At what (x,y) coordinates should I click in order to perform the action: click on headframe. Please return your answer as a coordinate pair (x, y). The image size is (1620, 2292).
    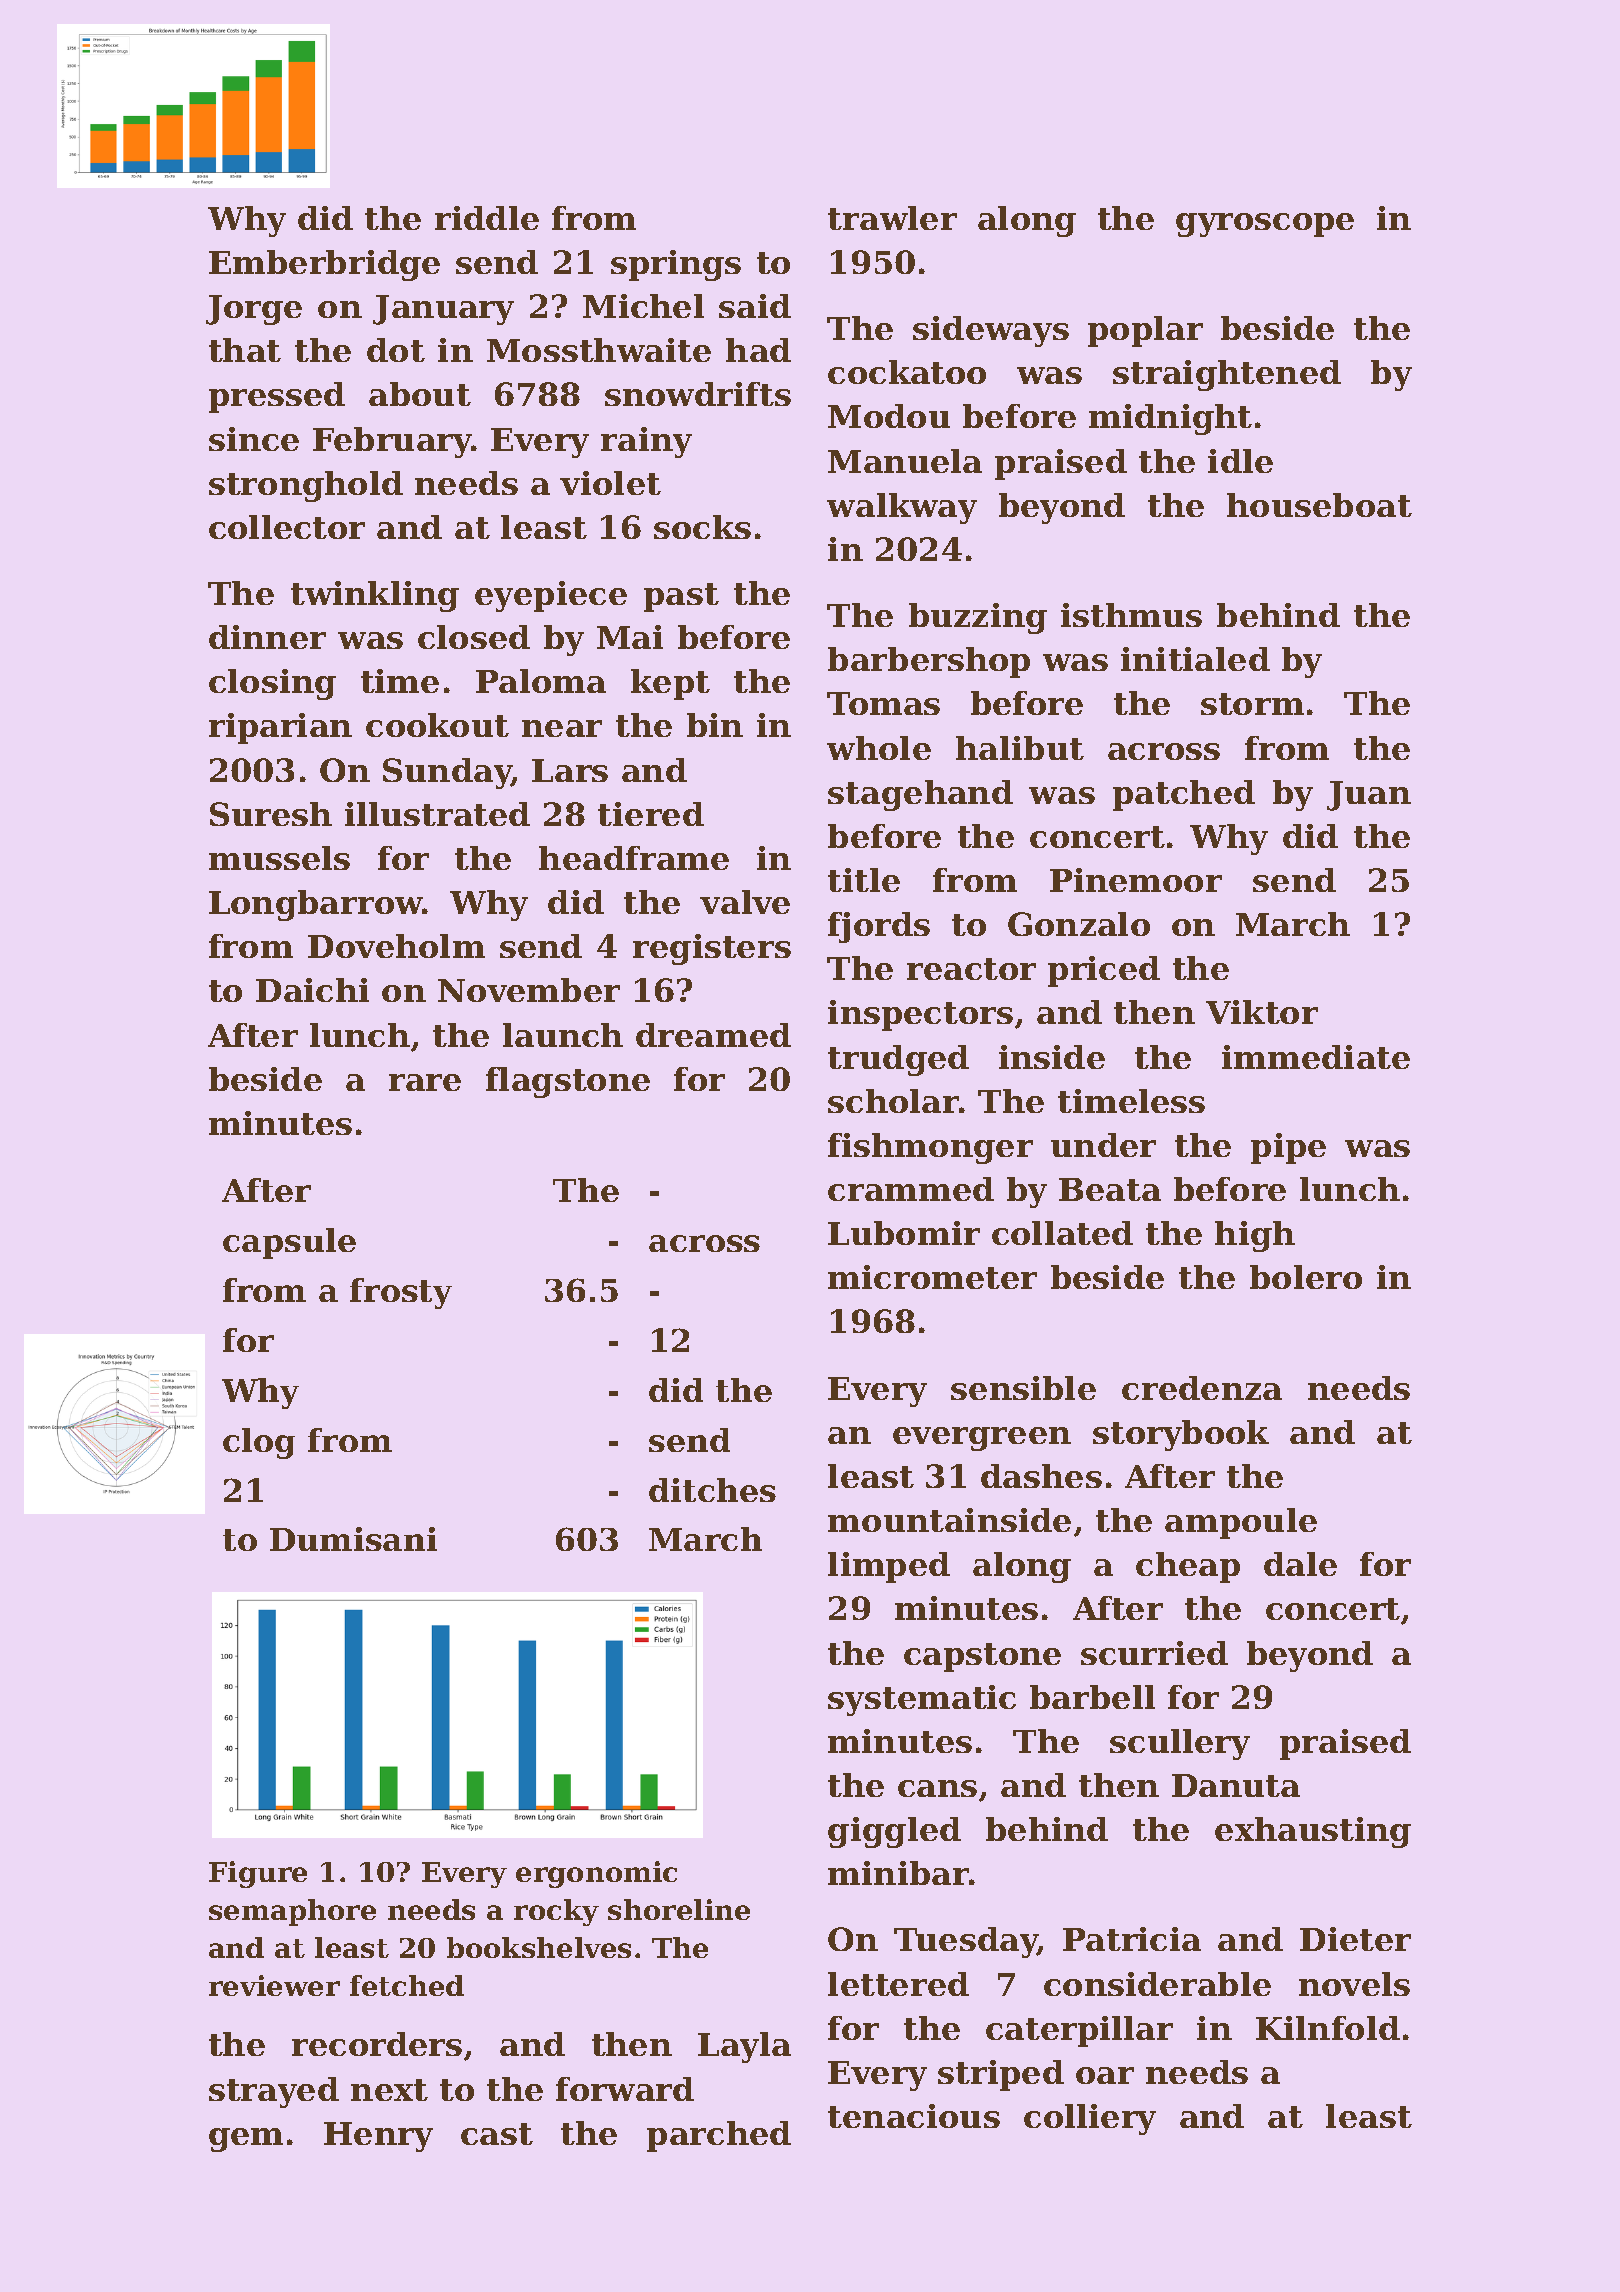
    Looking at the image, I should click on (634, 858).
